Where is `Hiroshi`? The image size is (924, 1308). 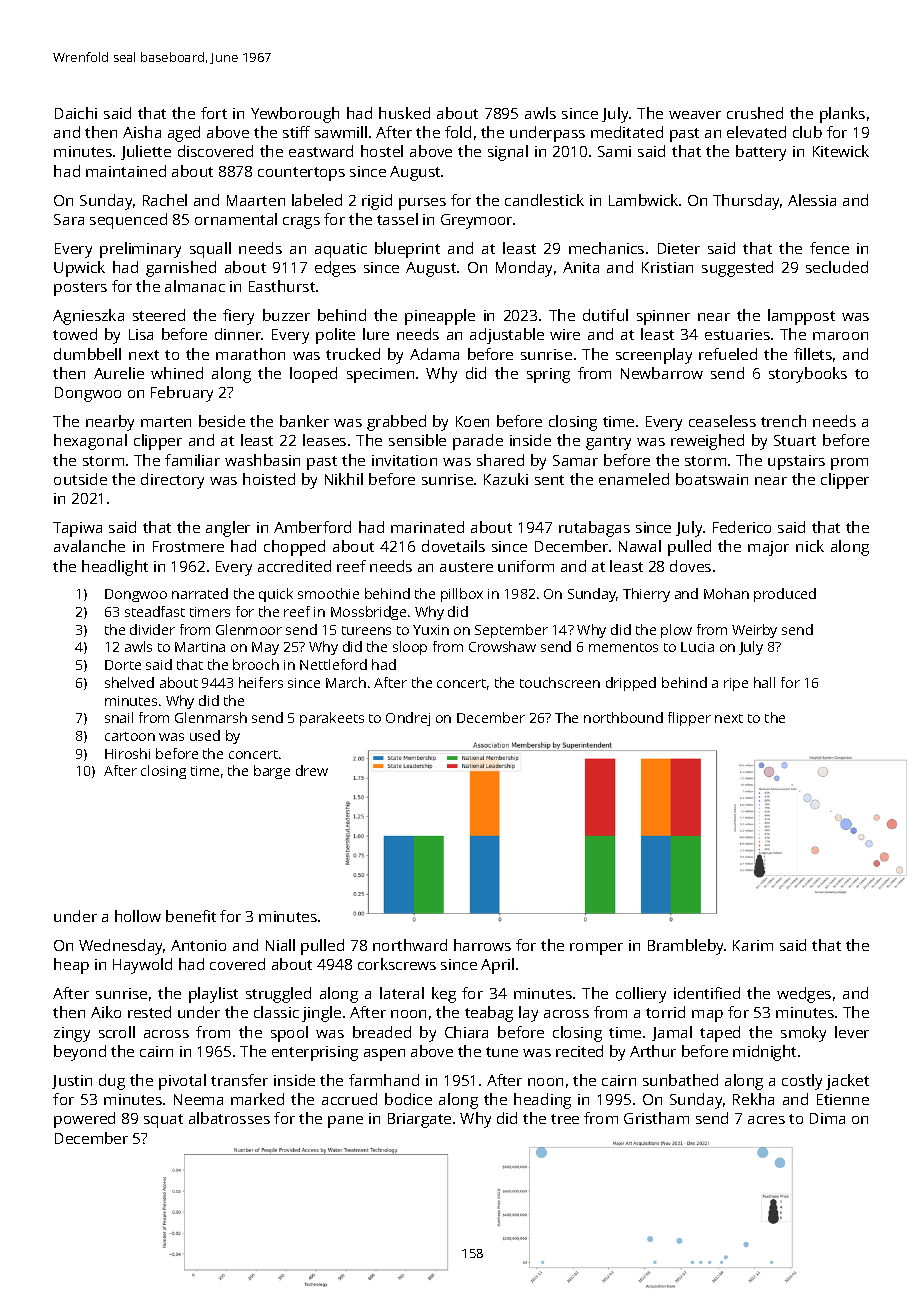
Hiroshi is located at coordinates (127, 753).
